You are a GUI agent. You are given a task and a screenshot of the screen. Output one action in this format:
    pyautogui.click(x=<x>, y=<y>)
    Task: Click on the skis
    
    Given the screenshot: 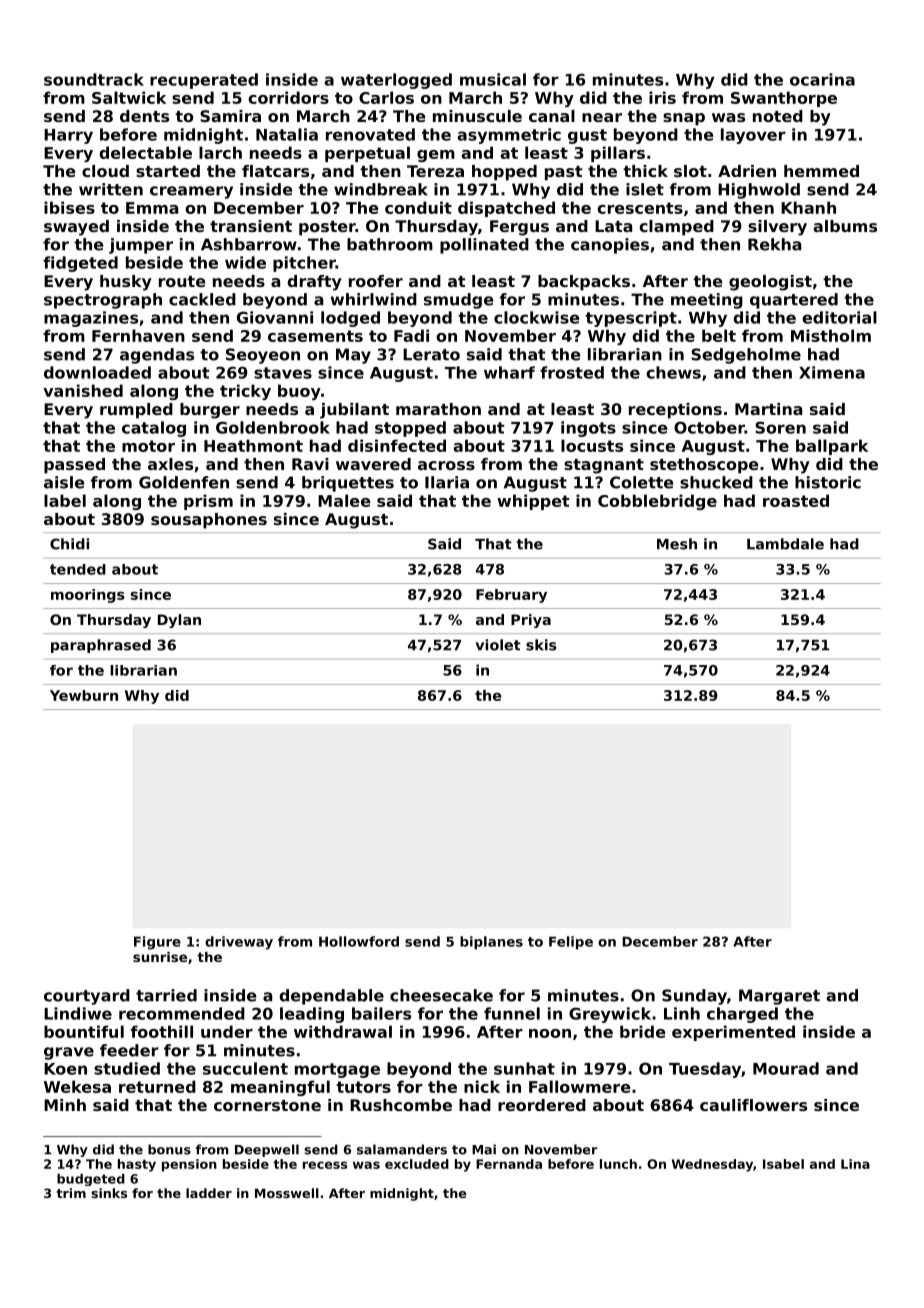 What is the action you would take?
    pyautogui.click(x=541, y=645)
